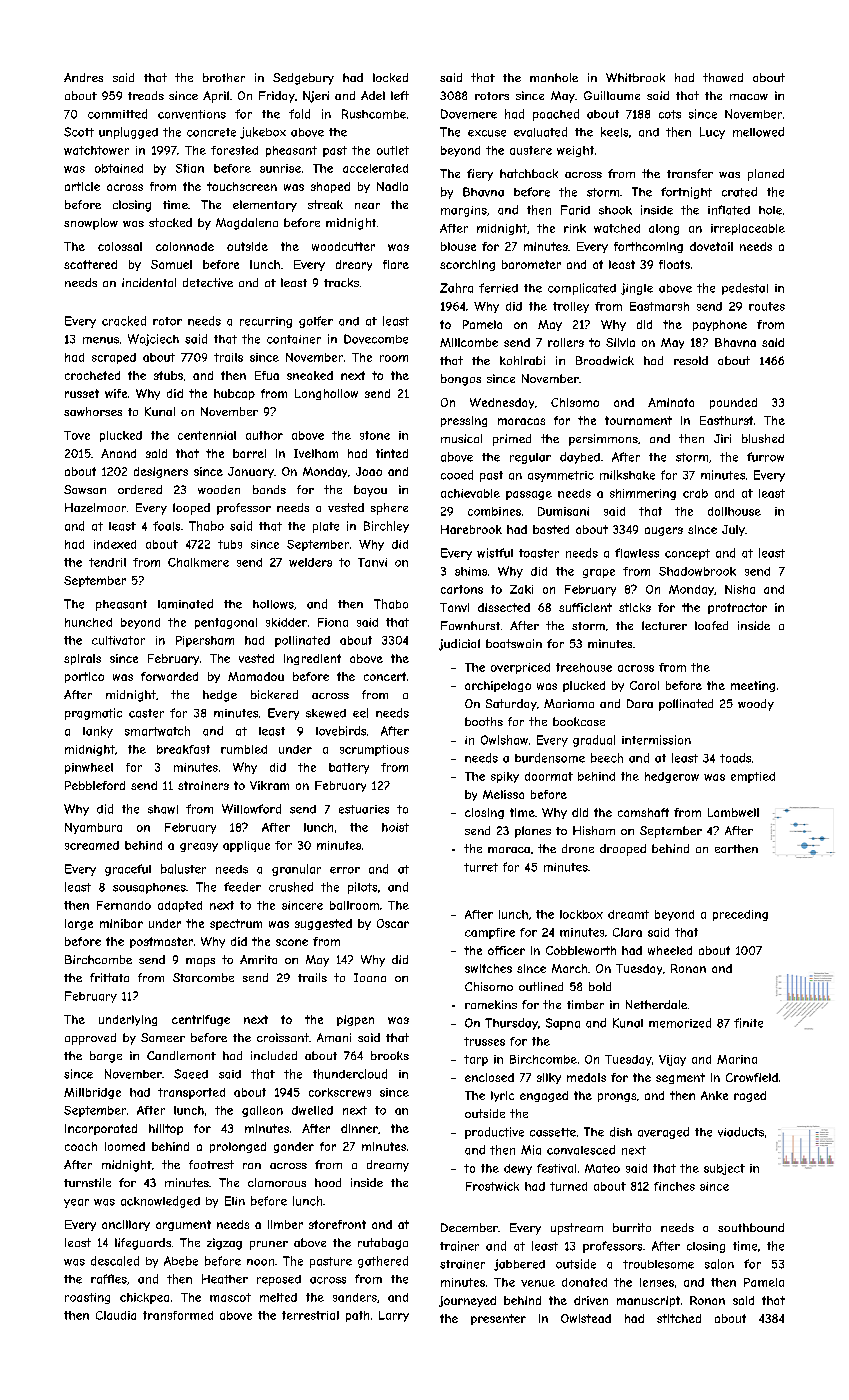  Describe the element at coordinates (390, 77) in the screenshot. I see `locked` at that location.
